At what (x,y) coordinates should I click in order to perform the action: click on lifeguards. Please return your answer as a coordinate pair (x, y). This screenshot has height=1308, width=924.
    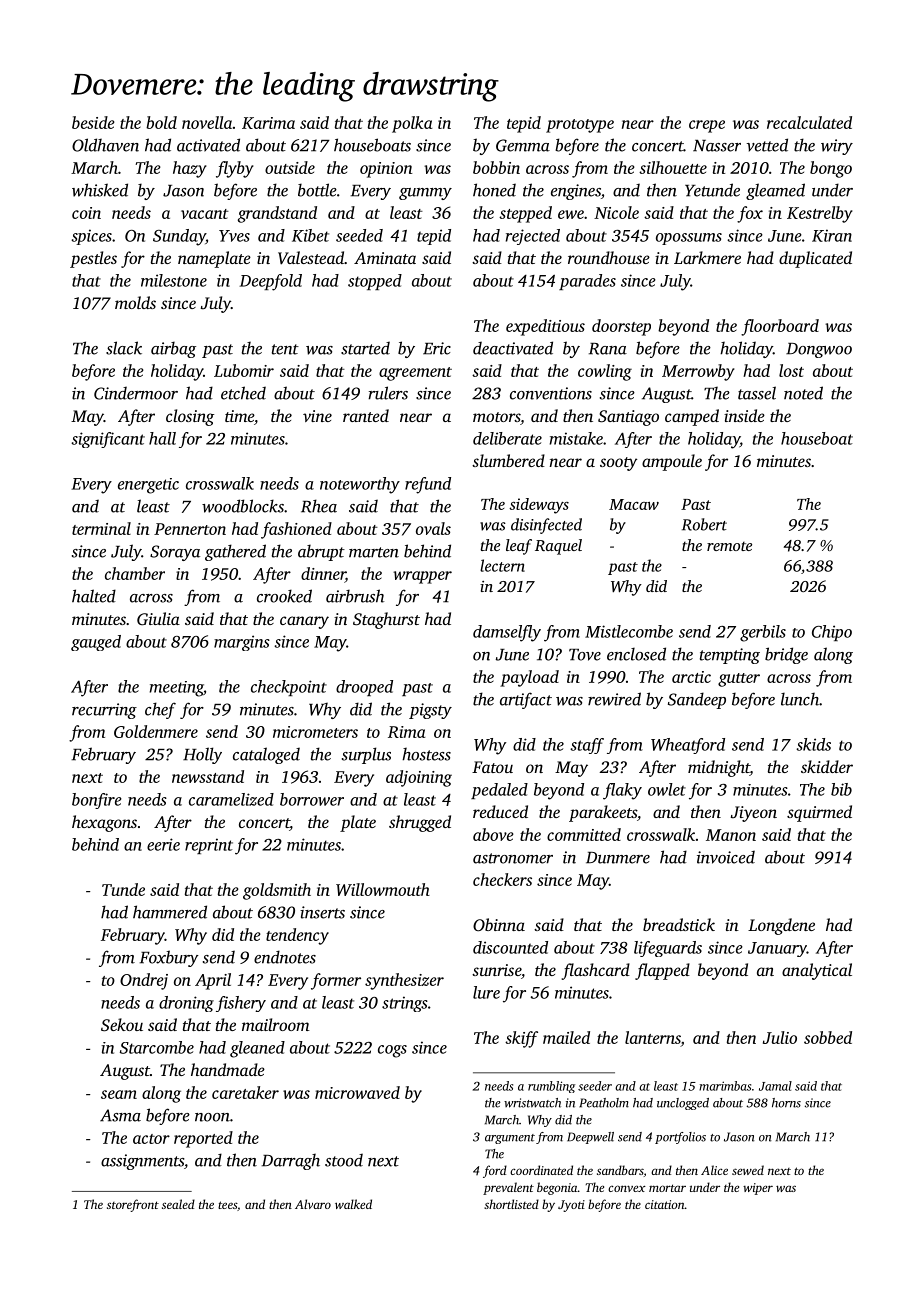
    Looking at the image, I should click on (668, 949).
